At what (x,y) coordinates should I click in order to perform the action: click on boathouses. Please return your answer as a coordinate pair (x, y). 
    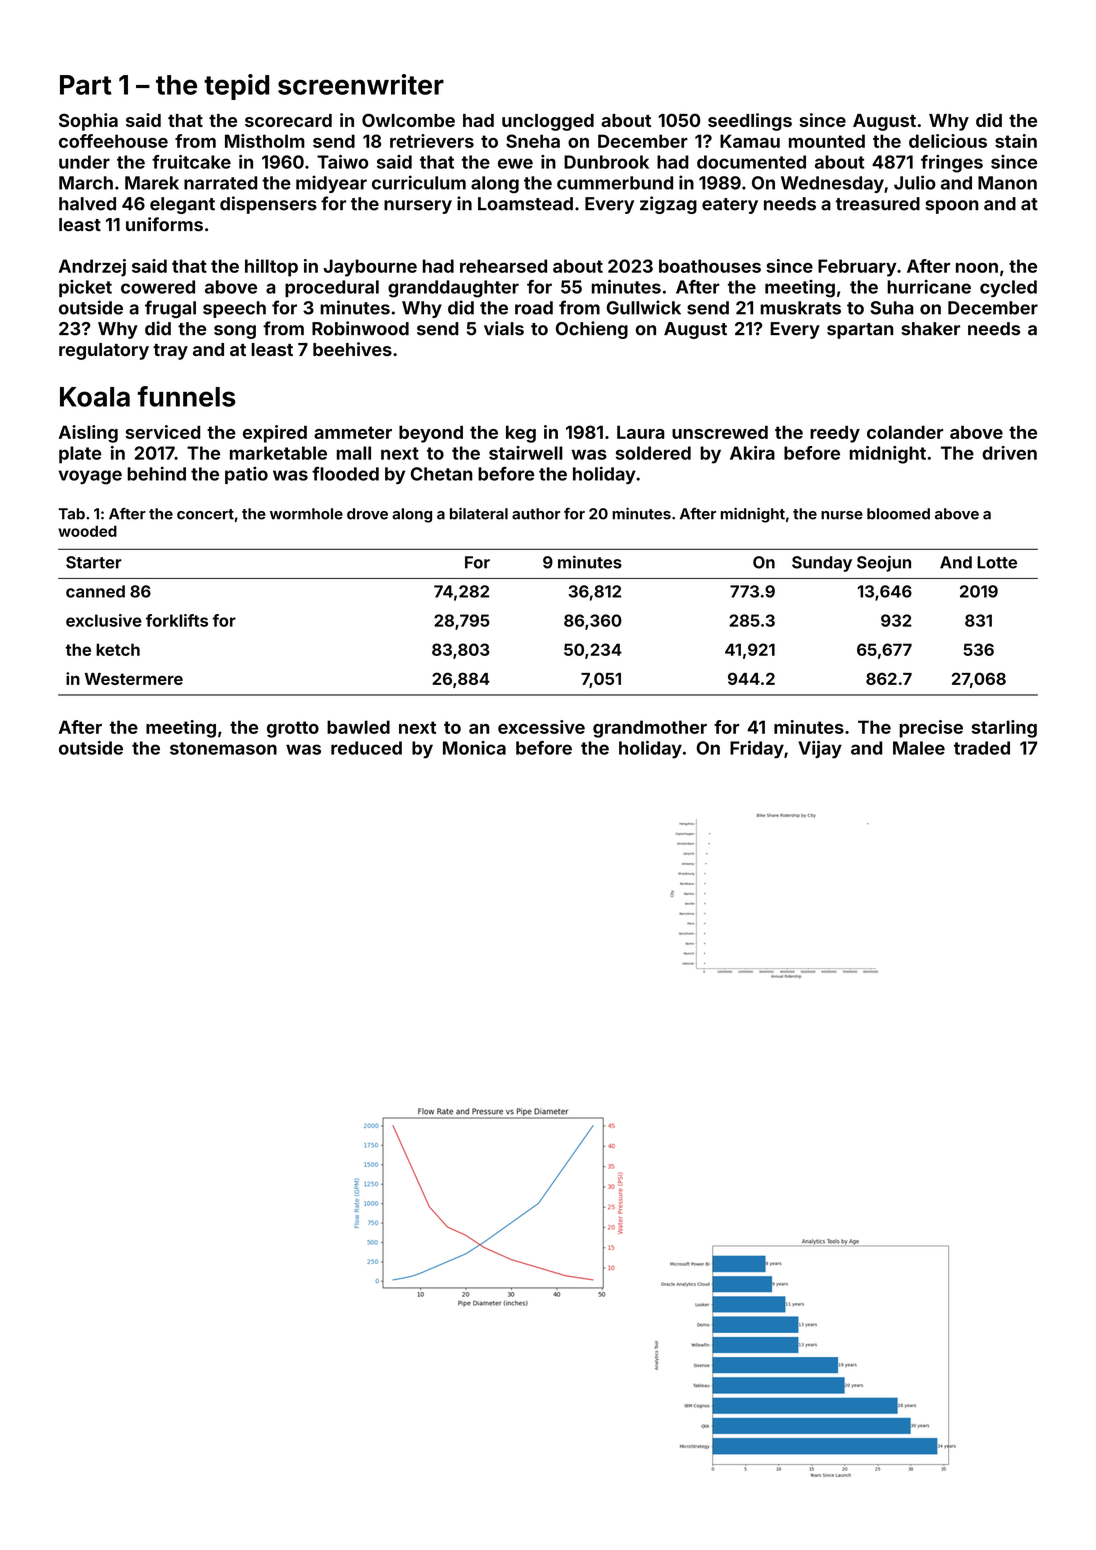
    Looking at the image, I should click on (710, 266).
